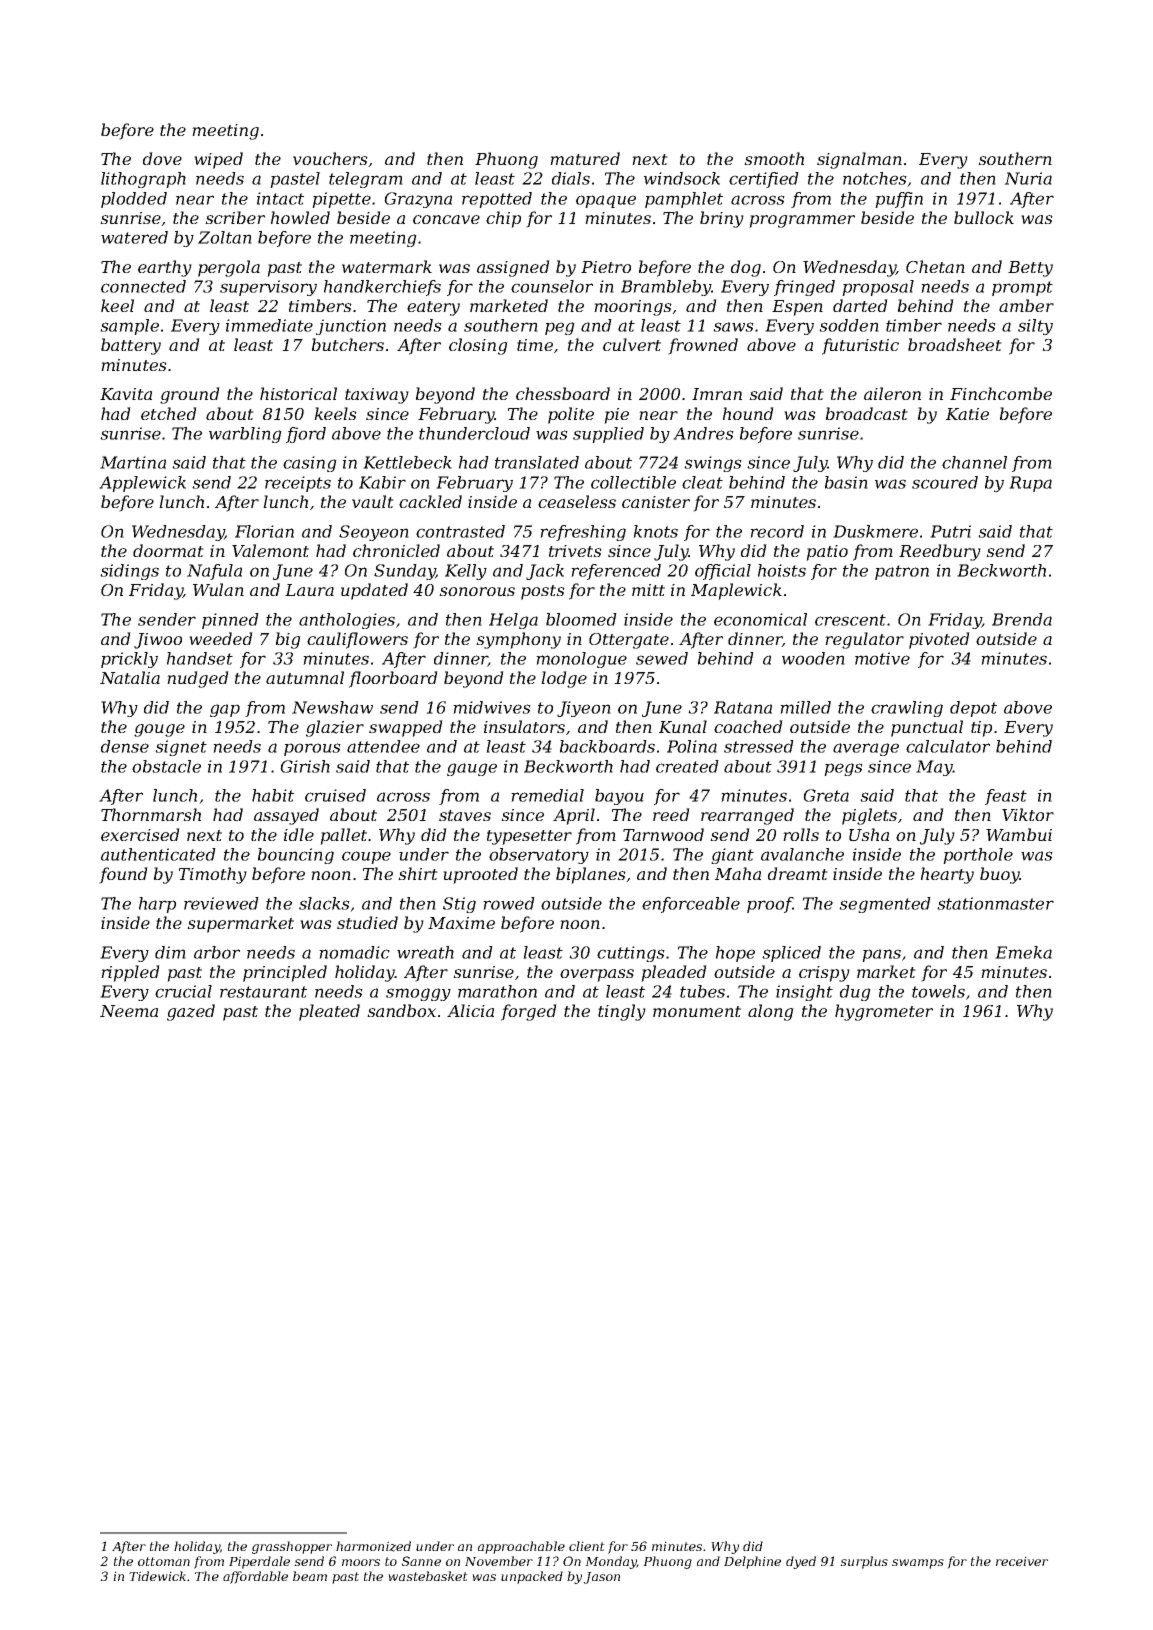 This screenshot has height=1630, width=1153. I want to click on wastebasket, so click(428, 1576).
